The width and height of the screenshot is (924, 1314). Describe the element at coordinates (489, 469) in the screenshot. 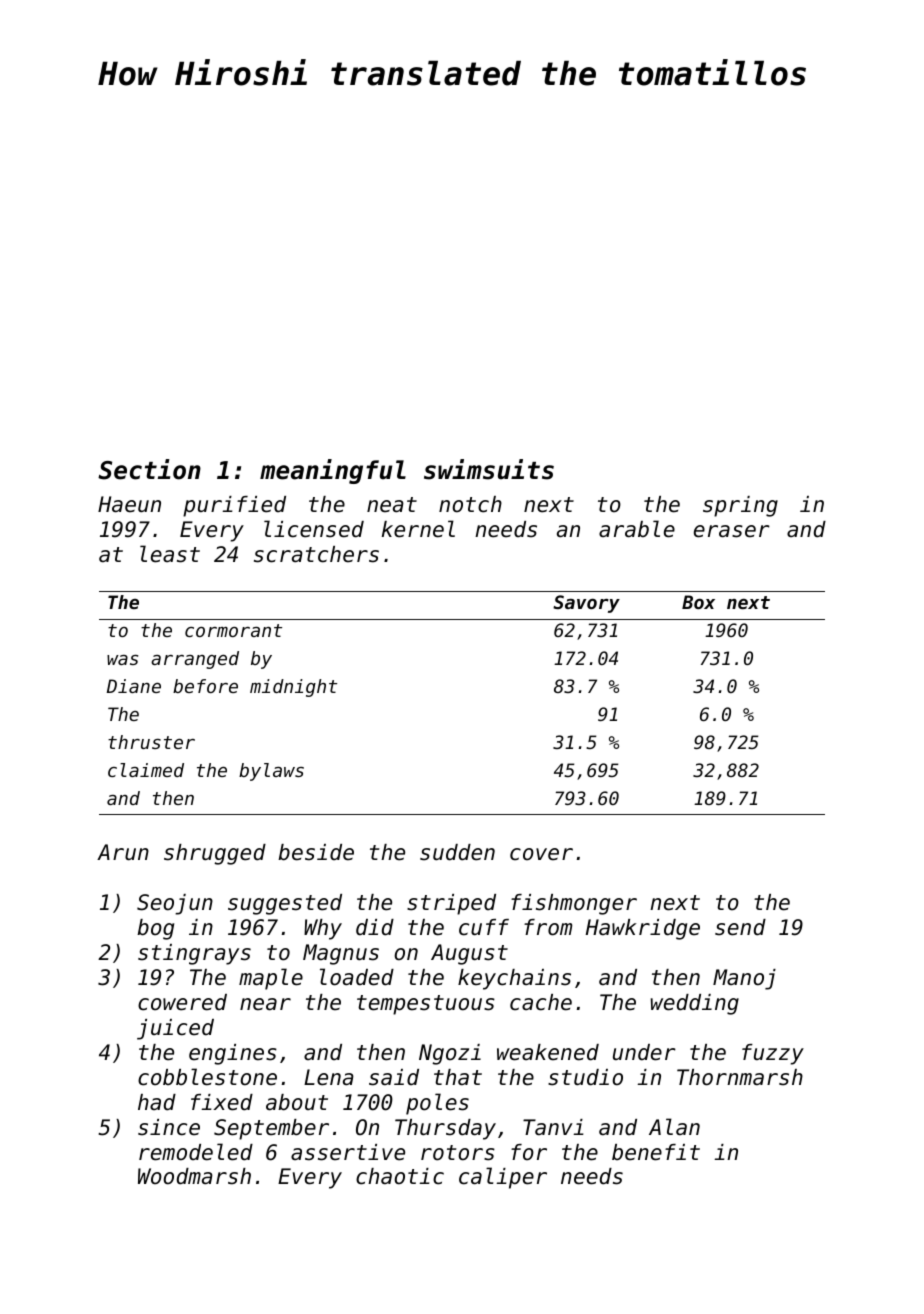

I see `swimsuits` at that location.
